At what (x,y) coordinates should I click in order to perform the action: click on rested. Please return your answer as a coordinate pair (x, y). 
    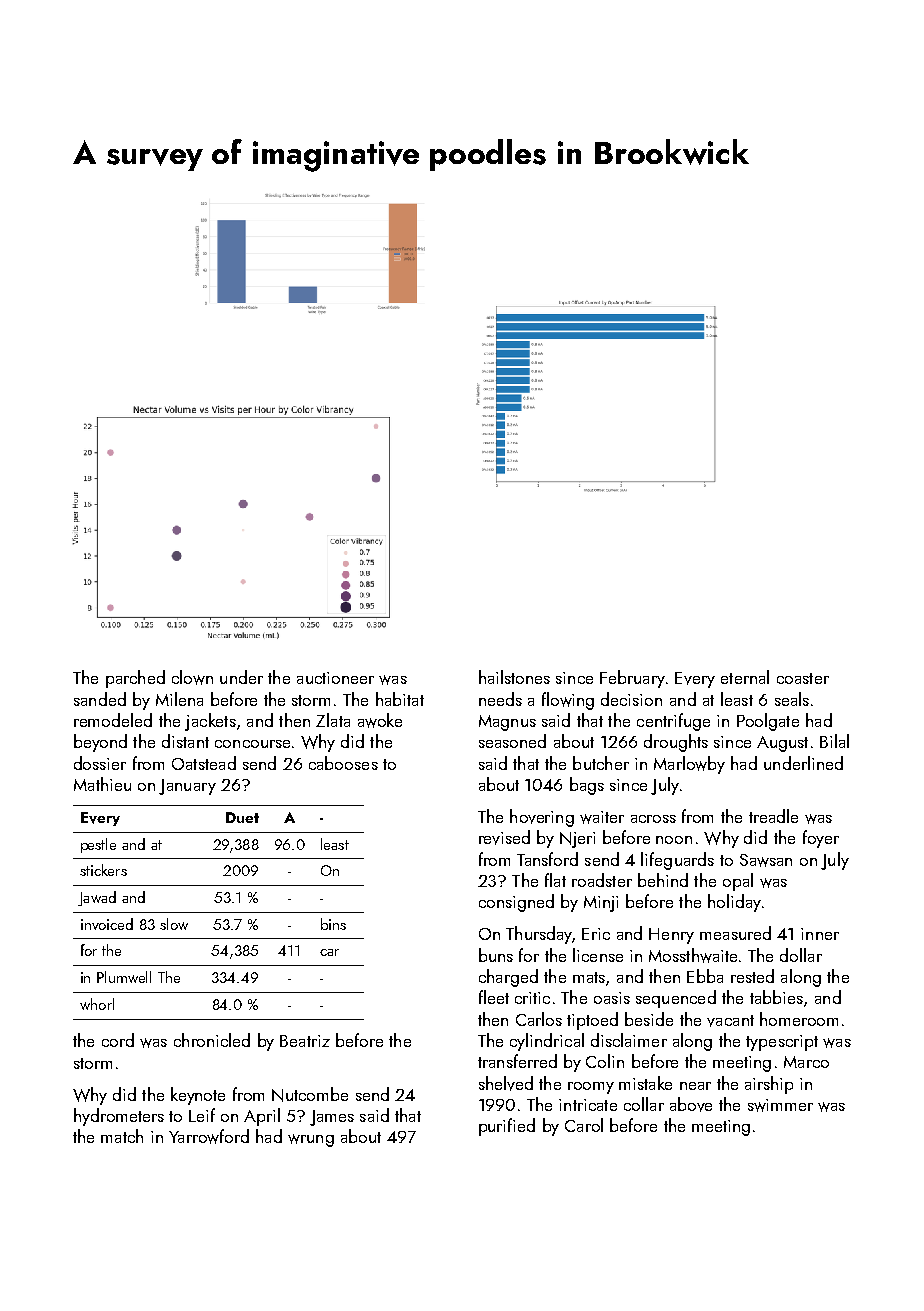
    Looking at the image, I should click on (752, 976).
